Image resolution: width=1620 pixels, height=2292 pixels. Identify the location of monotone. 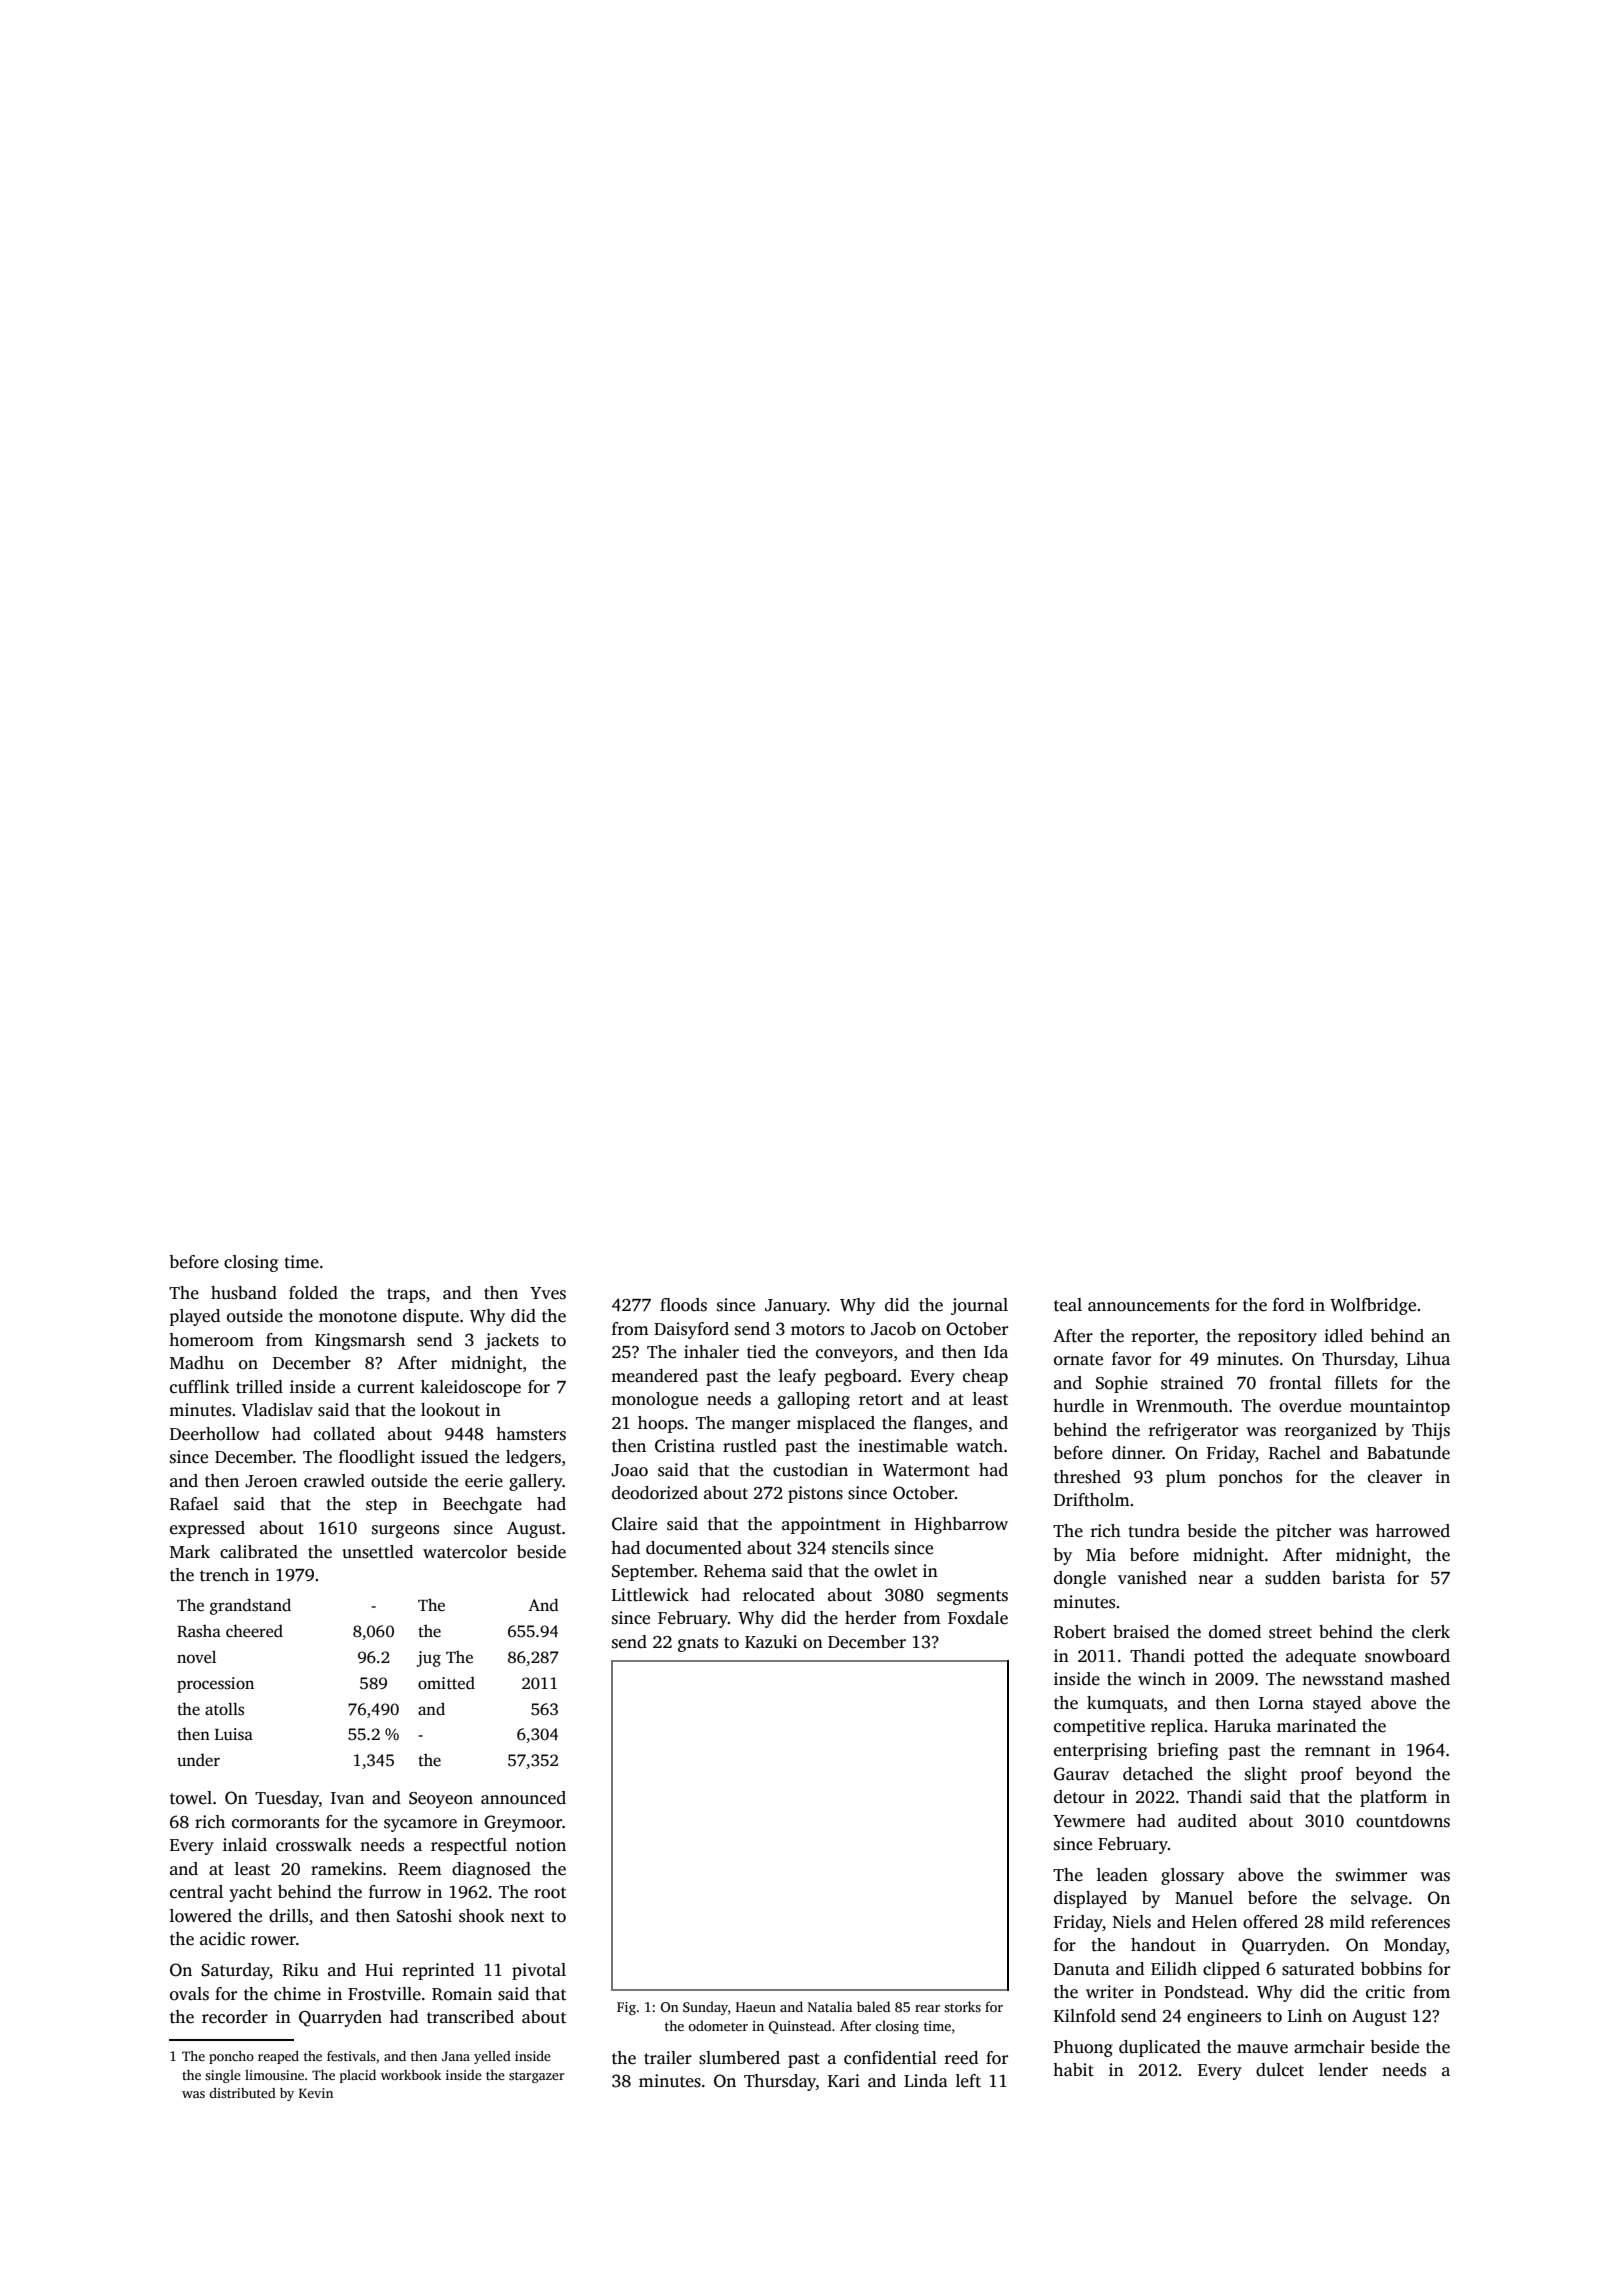
(358, 1317).
